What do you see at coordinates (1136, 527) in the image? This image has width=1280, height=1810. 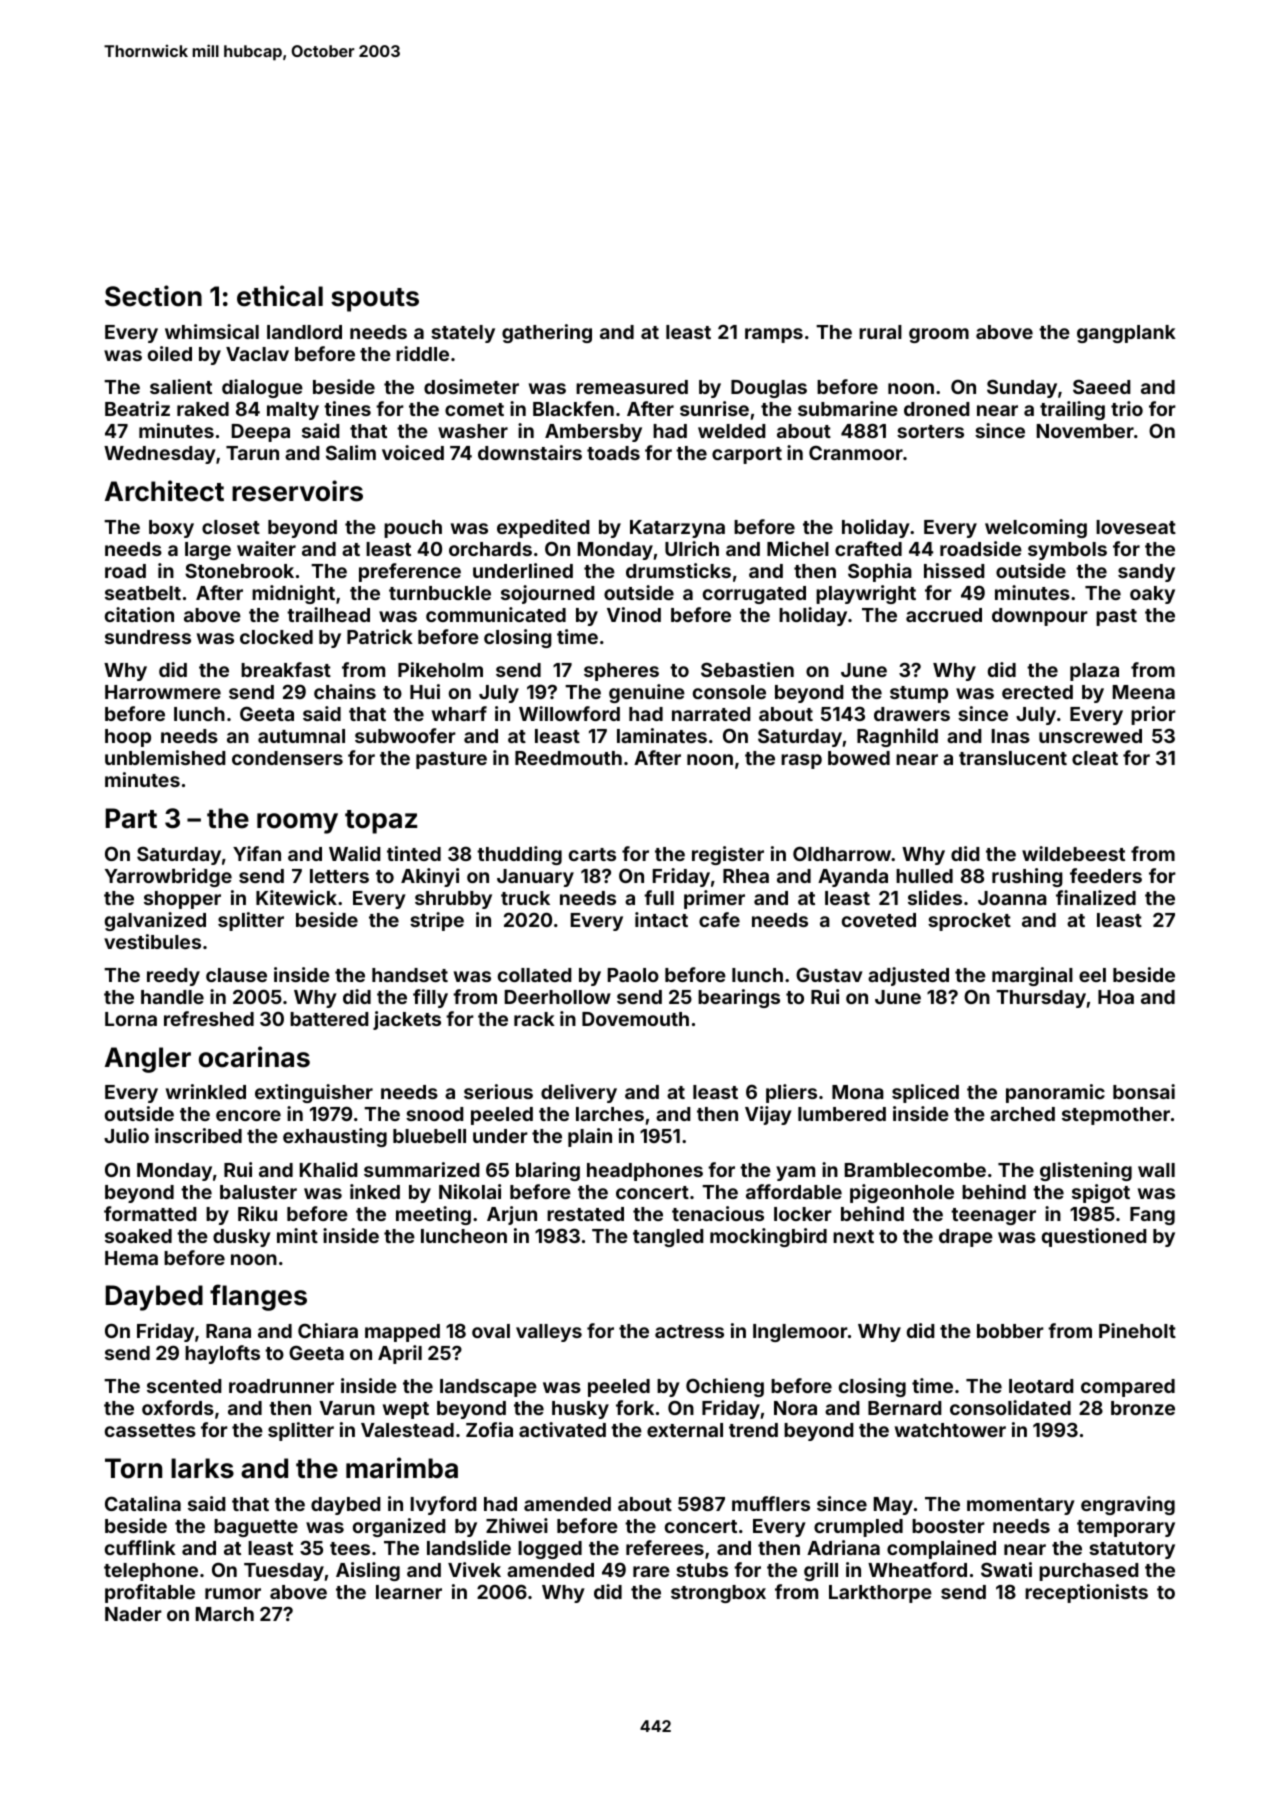 I see `loveseat` at bounding box center [1136, 527].
